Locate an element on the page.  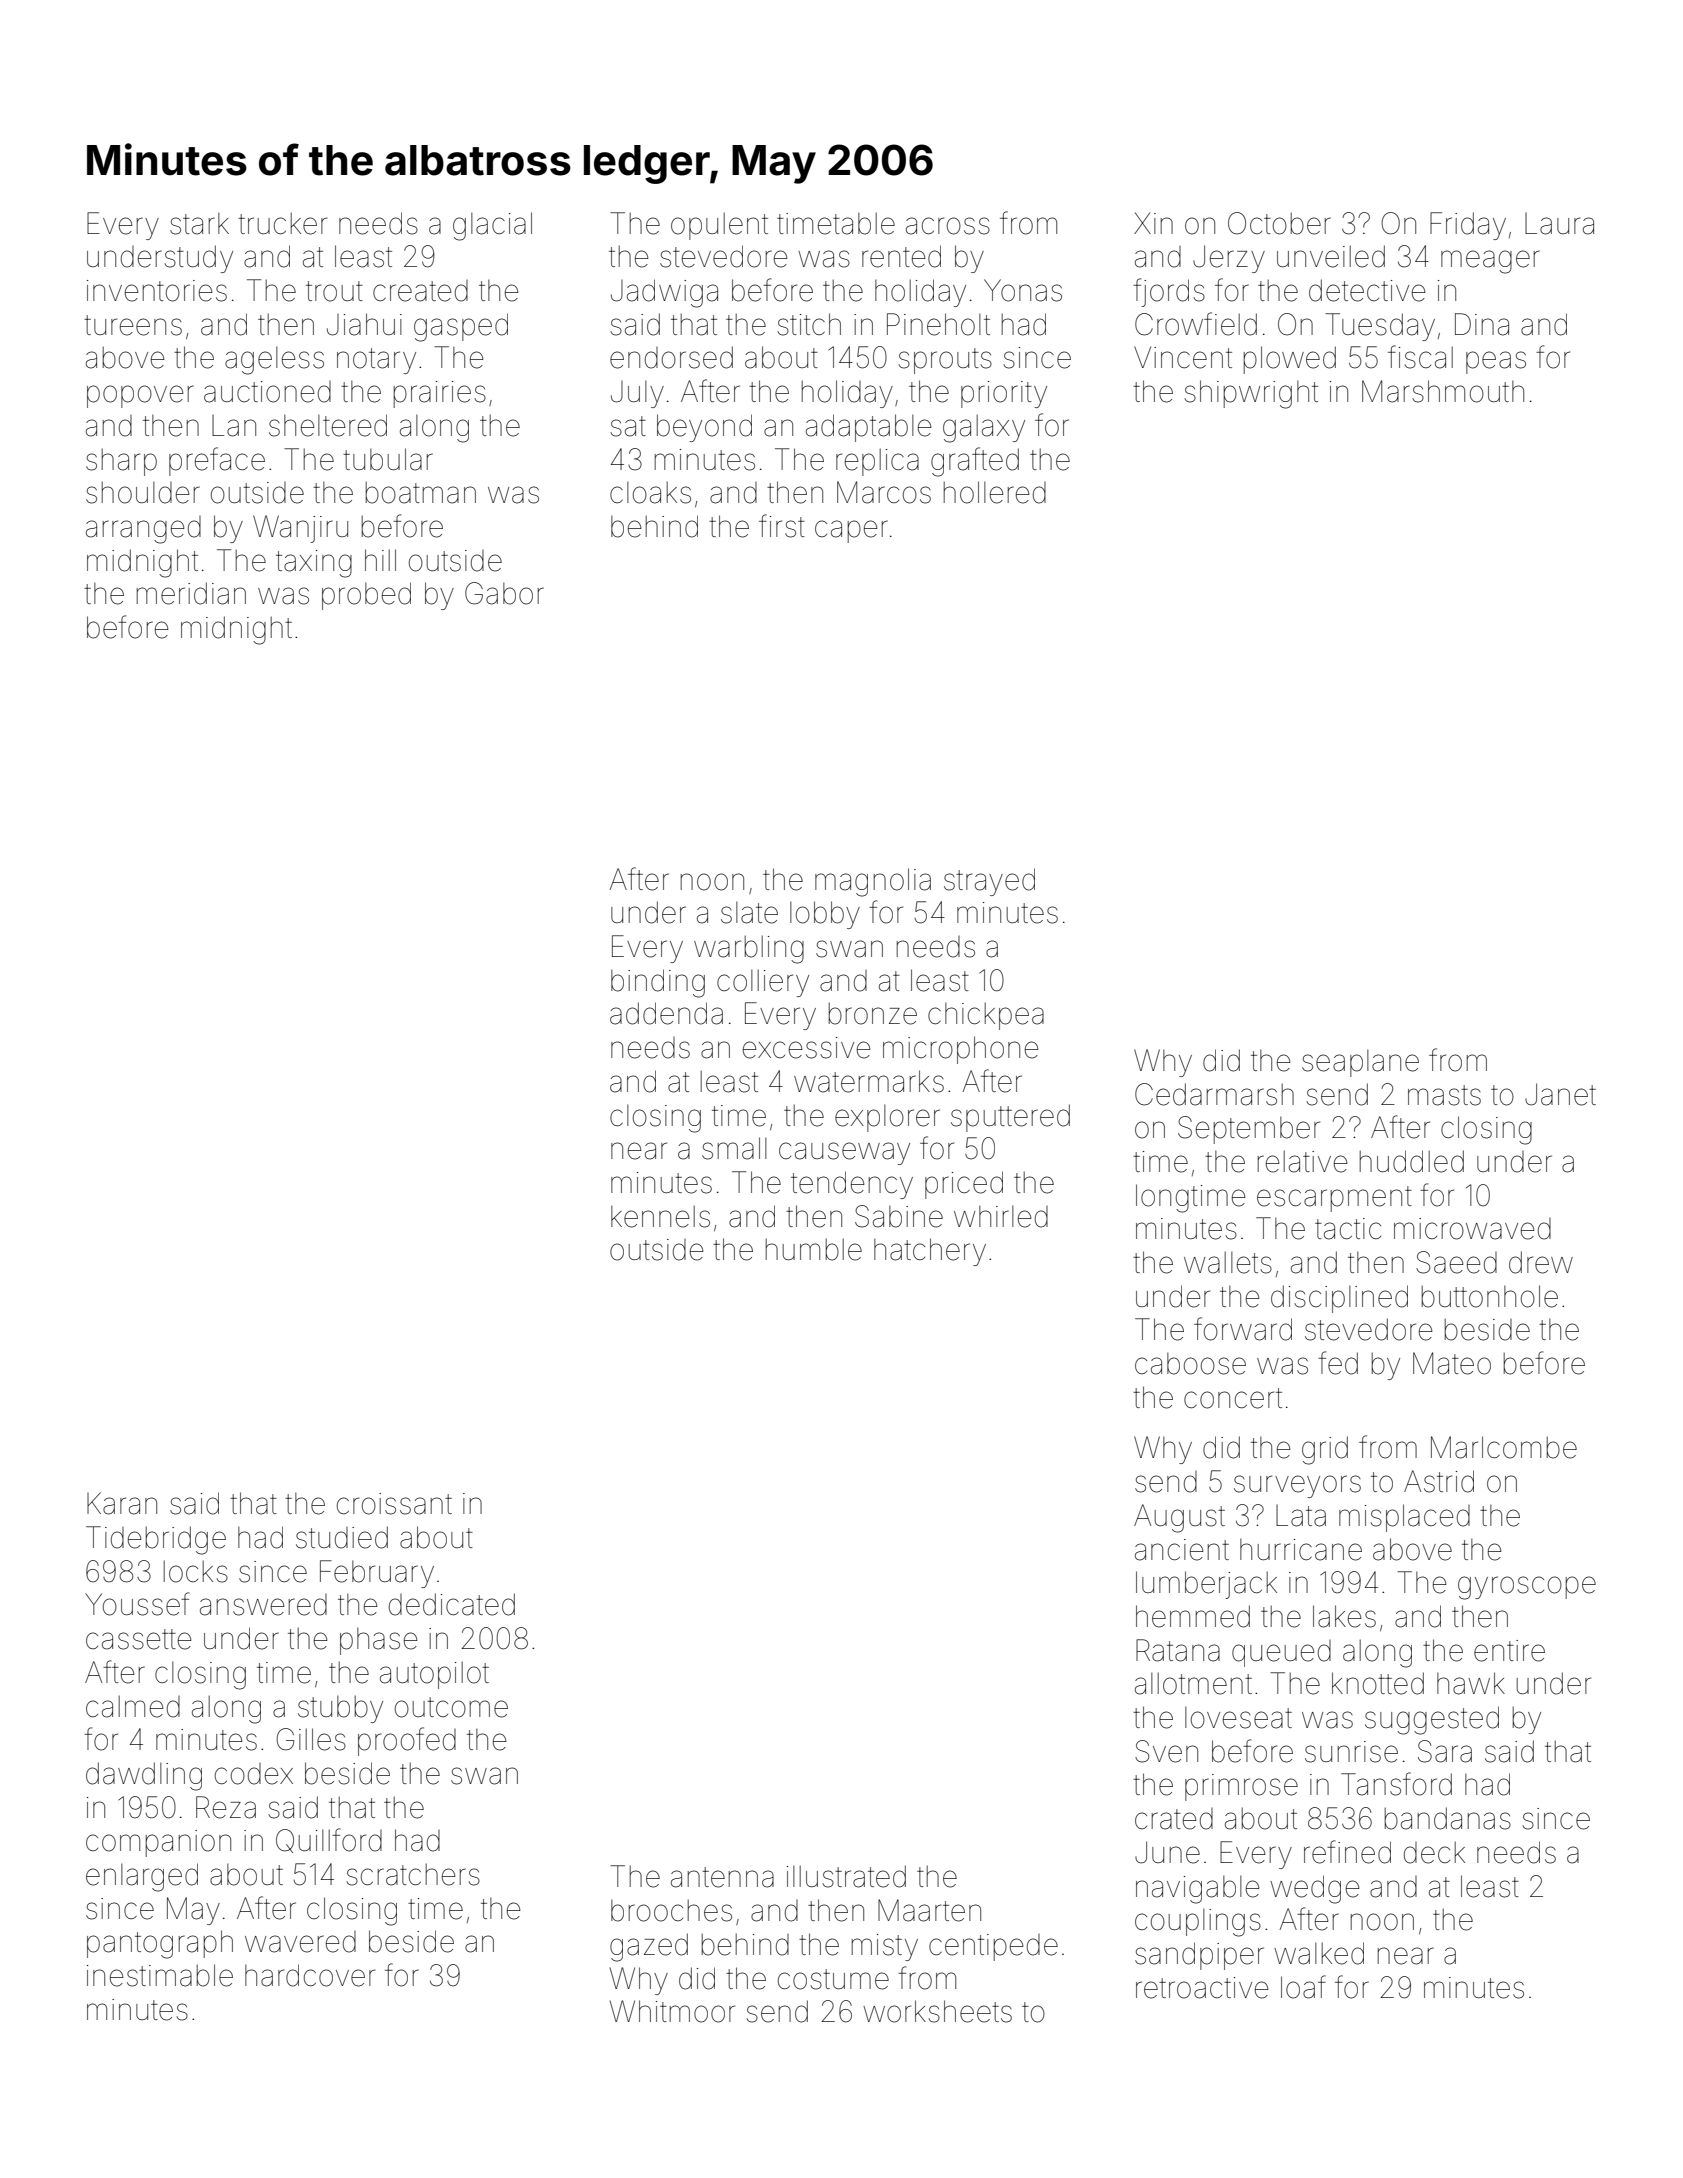
Yonas is located at coordinates (1023, 290).
